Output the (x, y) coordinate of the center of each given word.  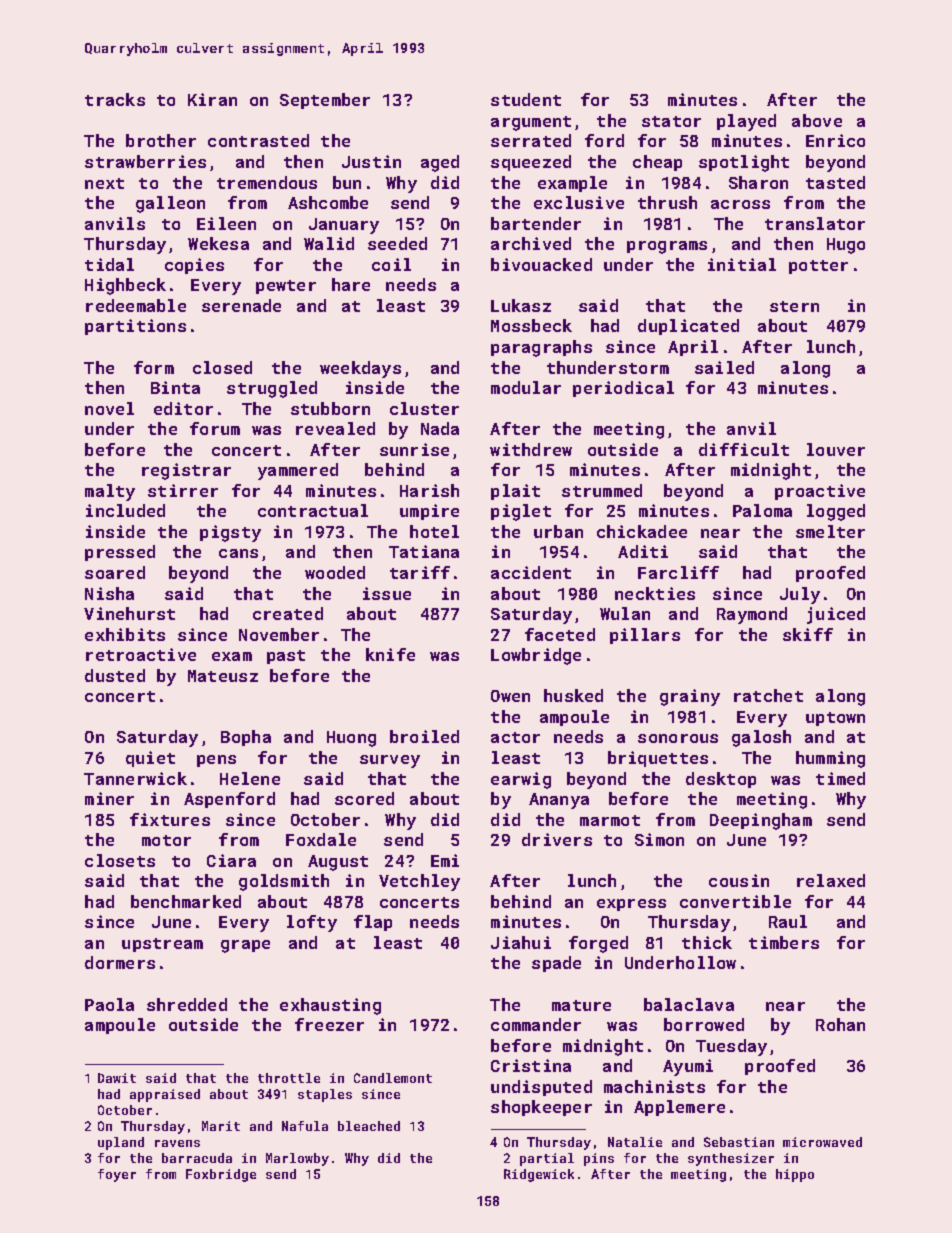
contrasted (258, 140)
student (526, 99)
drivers (557, 839)
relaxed (831, 880)
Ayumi (688, 1067)
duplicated (688, 327)
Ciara (231, 860)
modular (526, 387)
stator (671, 121)
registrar (186, 471)
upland (121, 1143)
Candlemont (393, 1078)
